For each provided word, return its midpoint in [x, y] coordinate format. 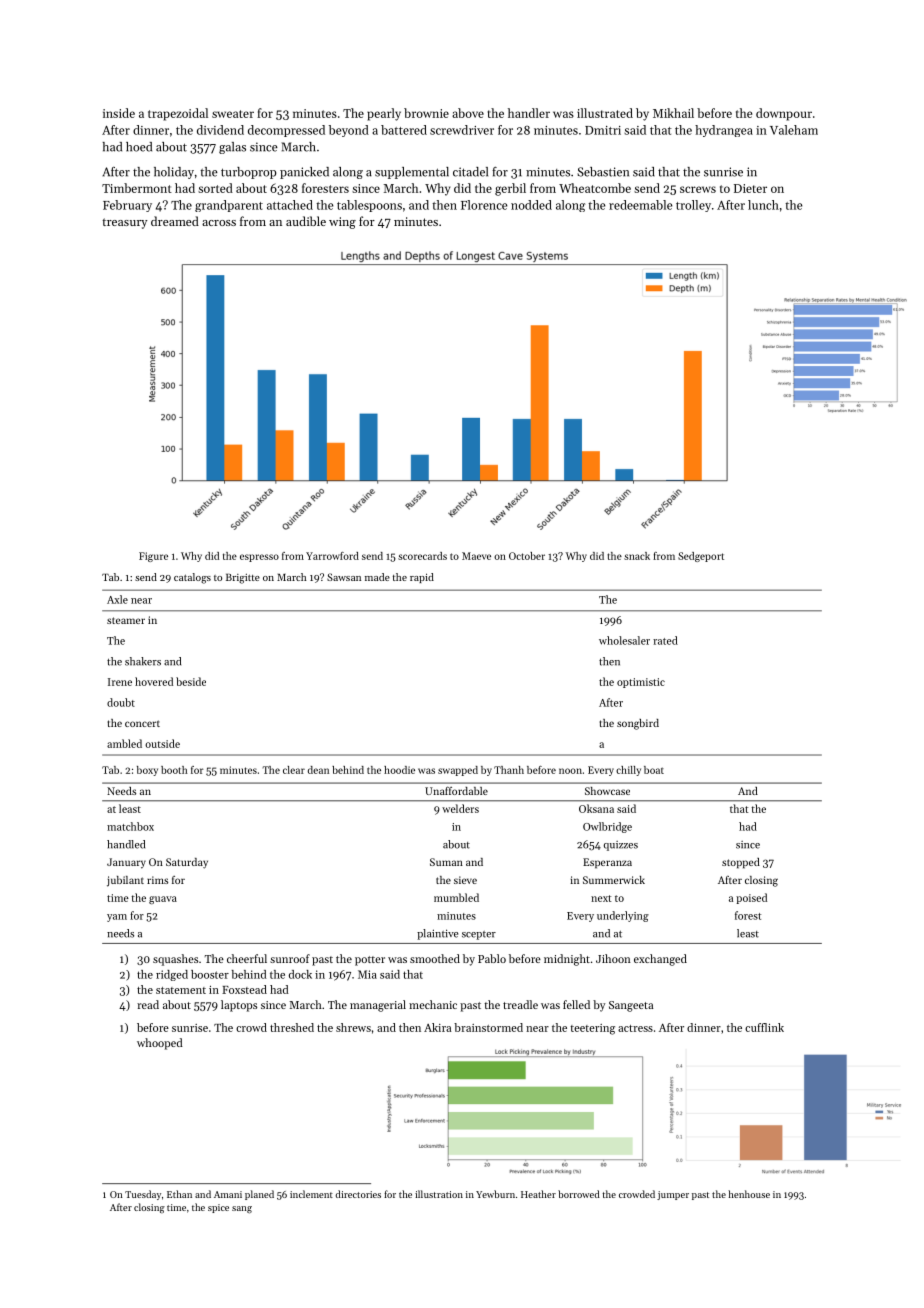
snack [637, 556]
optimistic [641, 683]
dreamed [175, 221]
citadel [470, 172]
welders [460, 808]
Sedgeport [701, 557]
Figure [153, 557]
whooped [160, 1044]
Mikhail [673, 113]
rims [157, 880]
